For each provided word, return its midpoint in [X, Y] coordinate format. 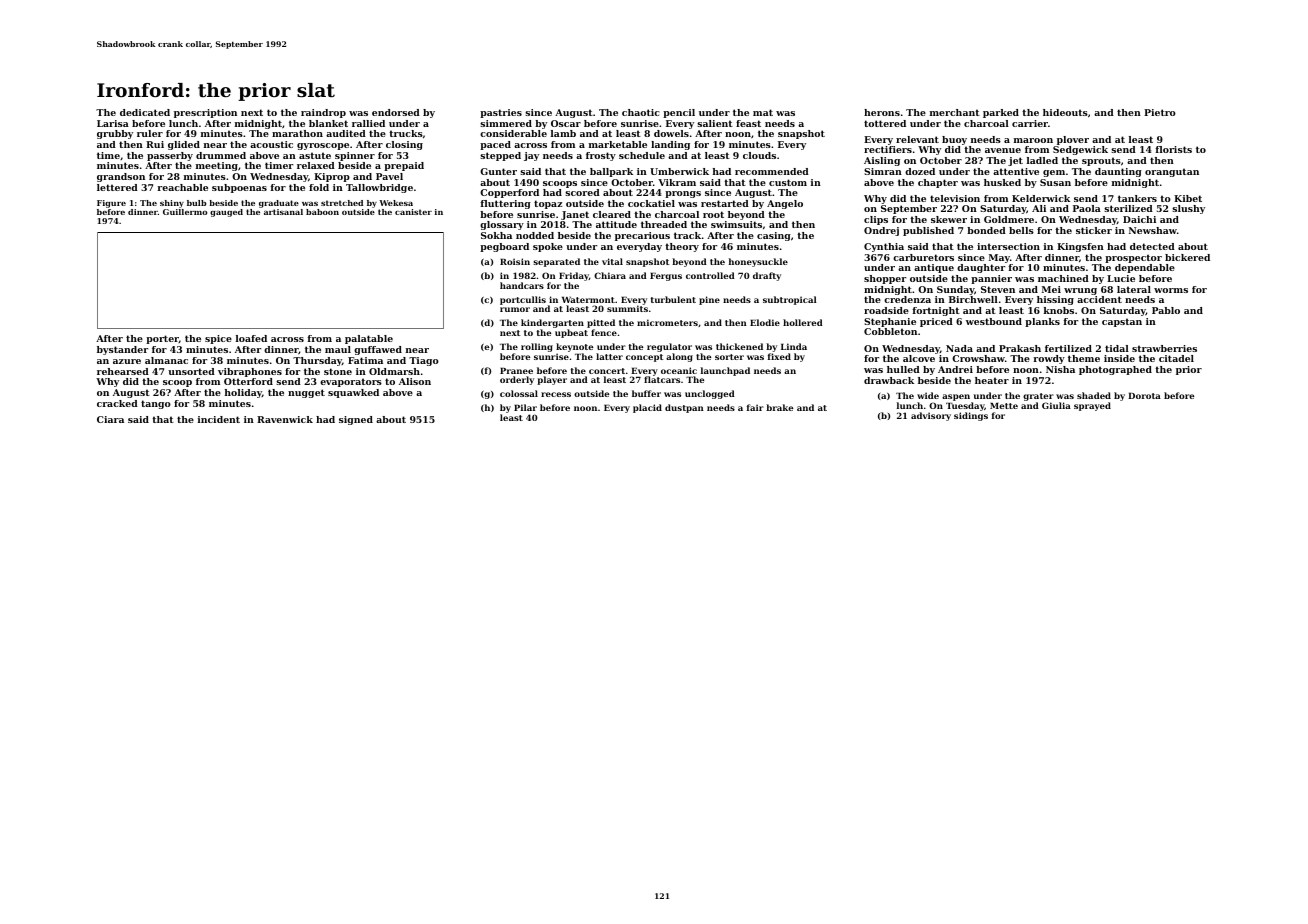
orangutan [1172, 172]
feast [748, 123]
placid [647, 408]
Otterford [248, 381]
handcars [522, 285]
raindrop [323, 113]
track [687, 235]
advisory [931, 416]
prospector [1133, 258]
